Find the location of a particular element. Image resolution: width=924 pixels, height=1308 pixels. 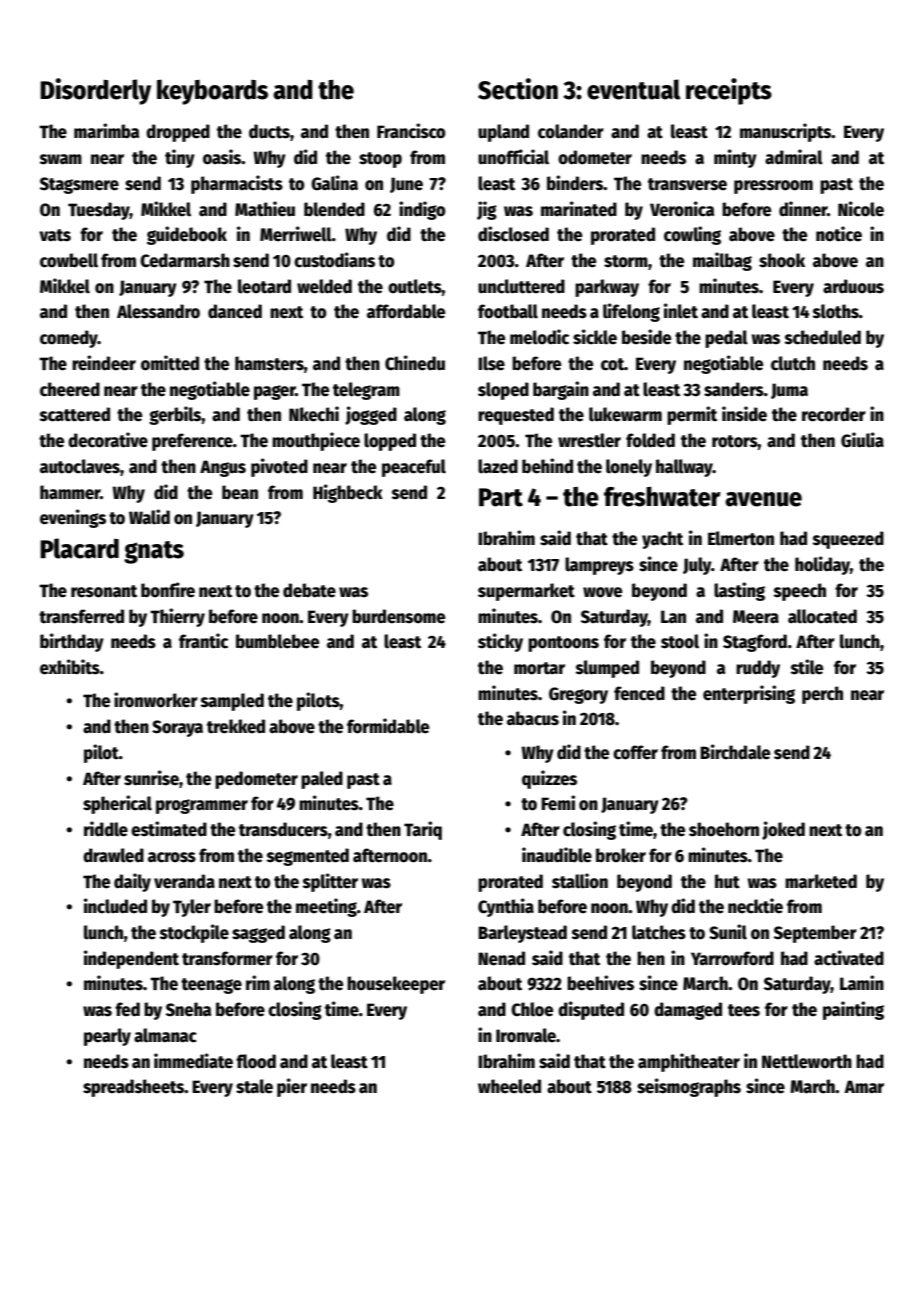

keyboards is located at coordinates (212, 92).
